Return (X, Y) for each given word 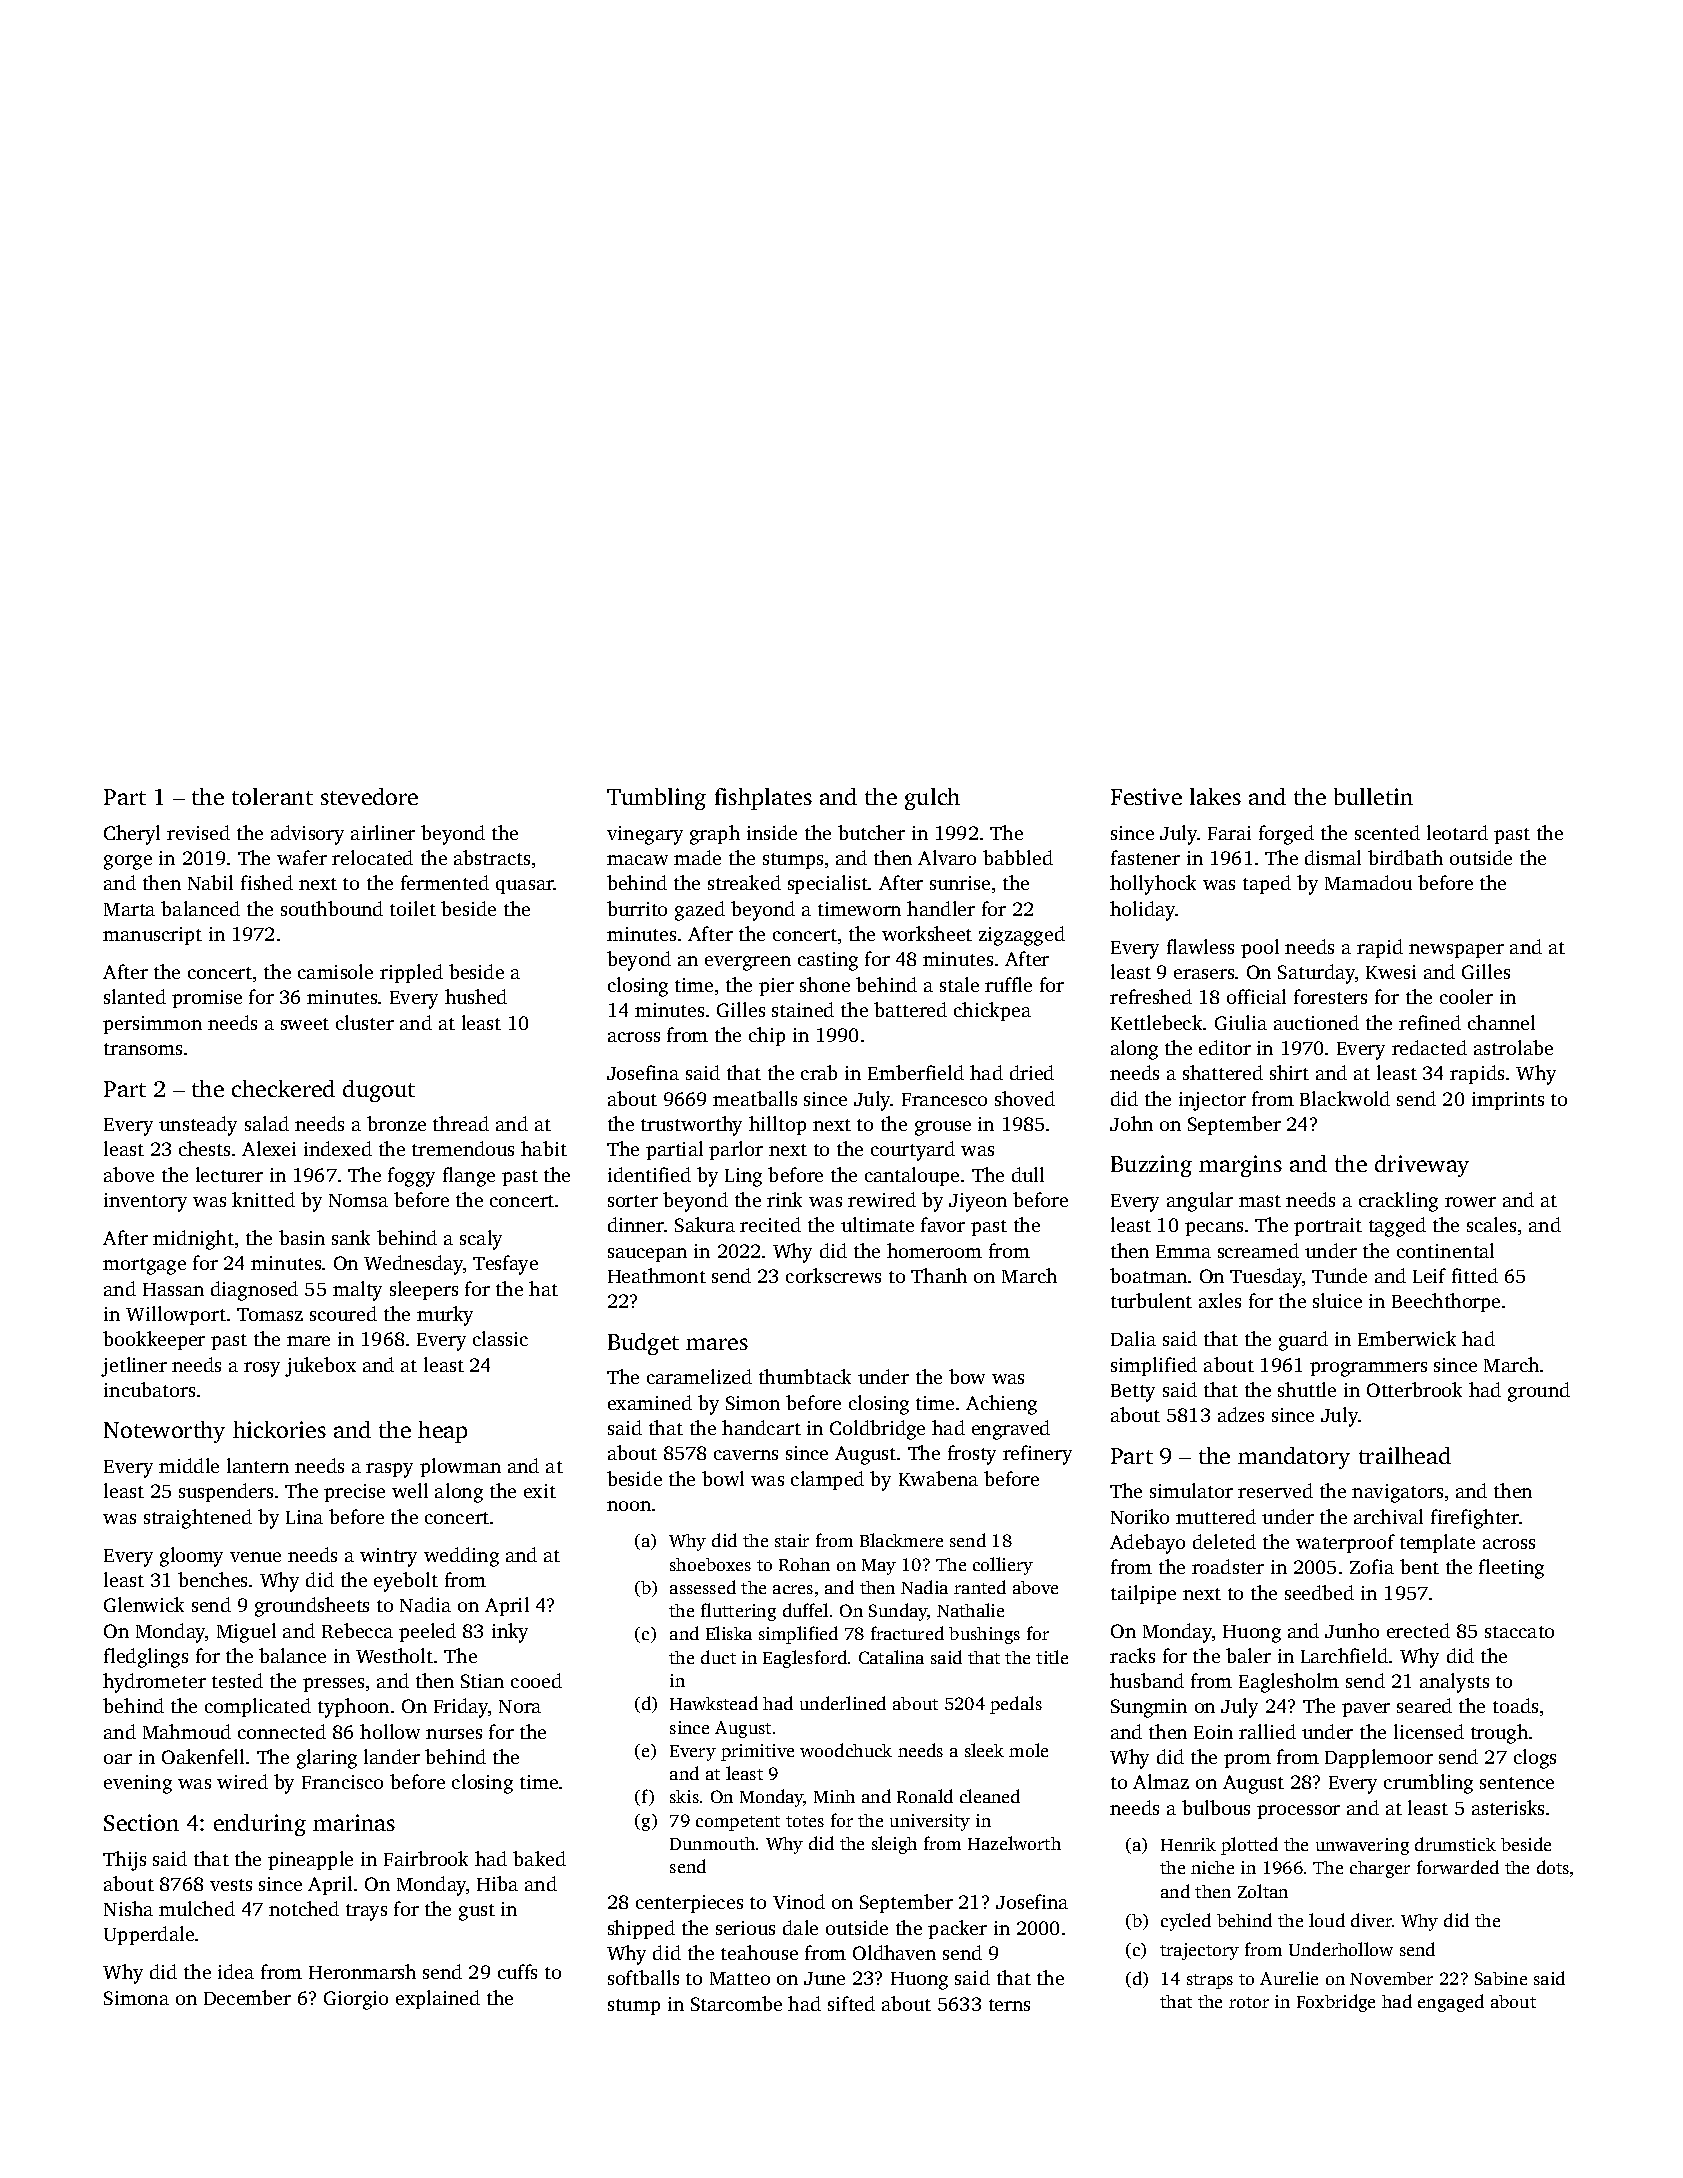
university (930, 1822)
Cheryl (132, 835)
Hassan (173, 1289)
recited (770, 1224)
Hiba (497, 1883)
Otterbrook (1414, 1389)
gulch (932, 799)
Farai (1229, 833)
